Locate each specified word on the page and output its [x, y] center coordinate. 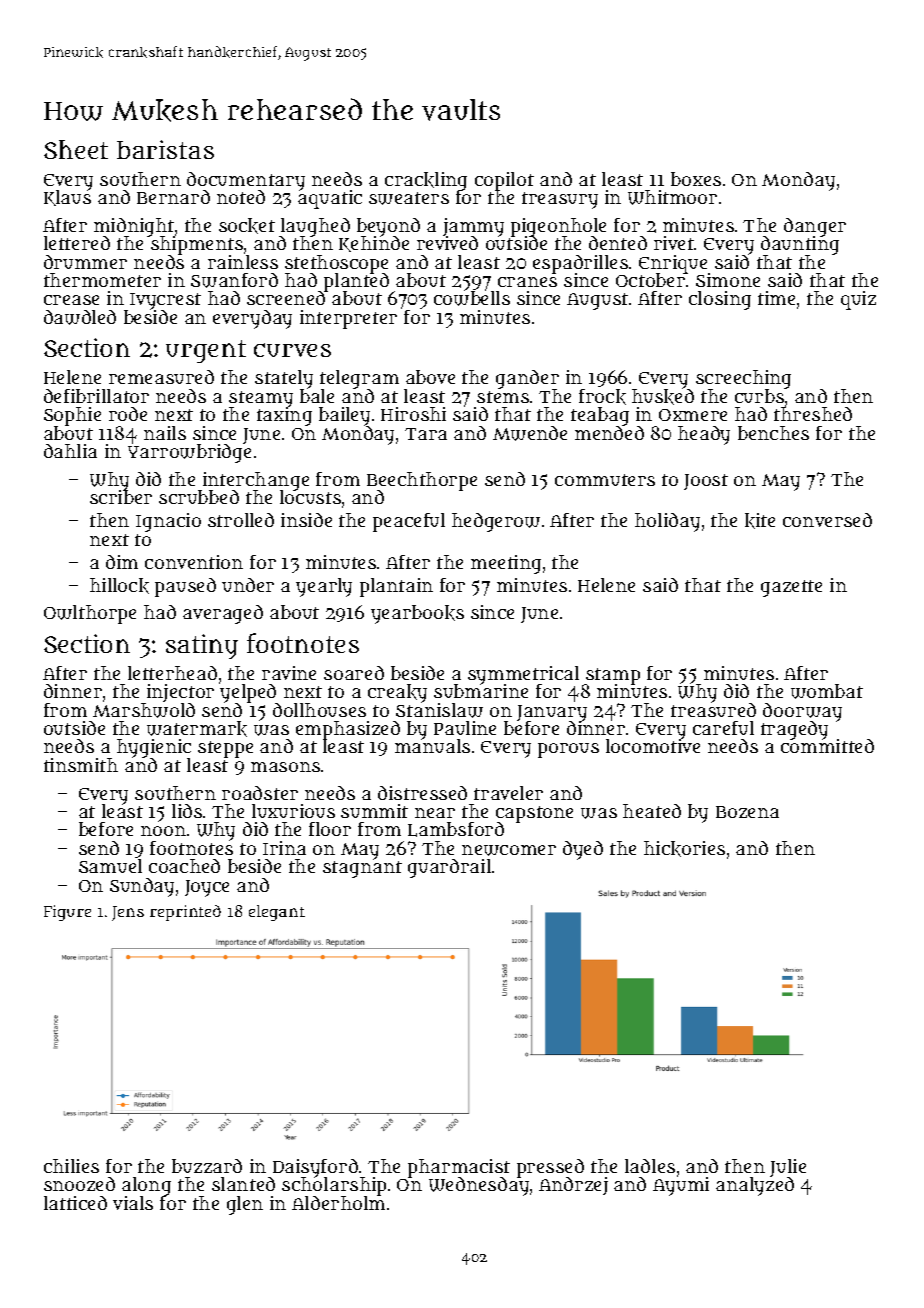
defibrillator [96, 396]
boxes [696, 179]
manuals [432, 746]
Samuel [110, 866]
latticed [75, 1203]
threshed [813, 414]
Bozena [747, 812]
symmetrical [523, 675]
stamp [612, 676]
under [248, 585]
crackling [426, 181]
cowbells [472, 299]
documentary [246, 181]
